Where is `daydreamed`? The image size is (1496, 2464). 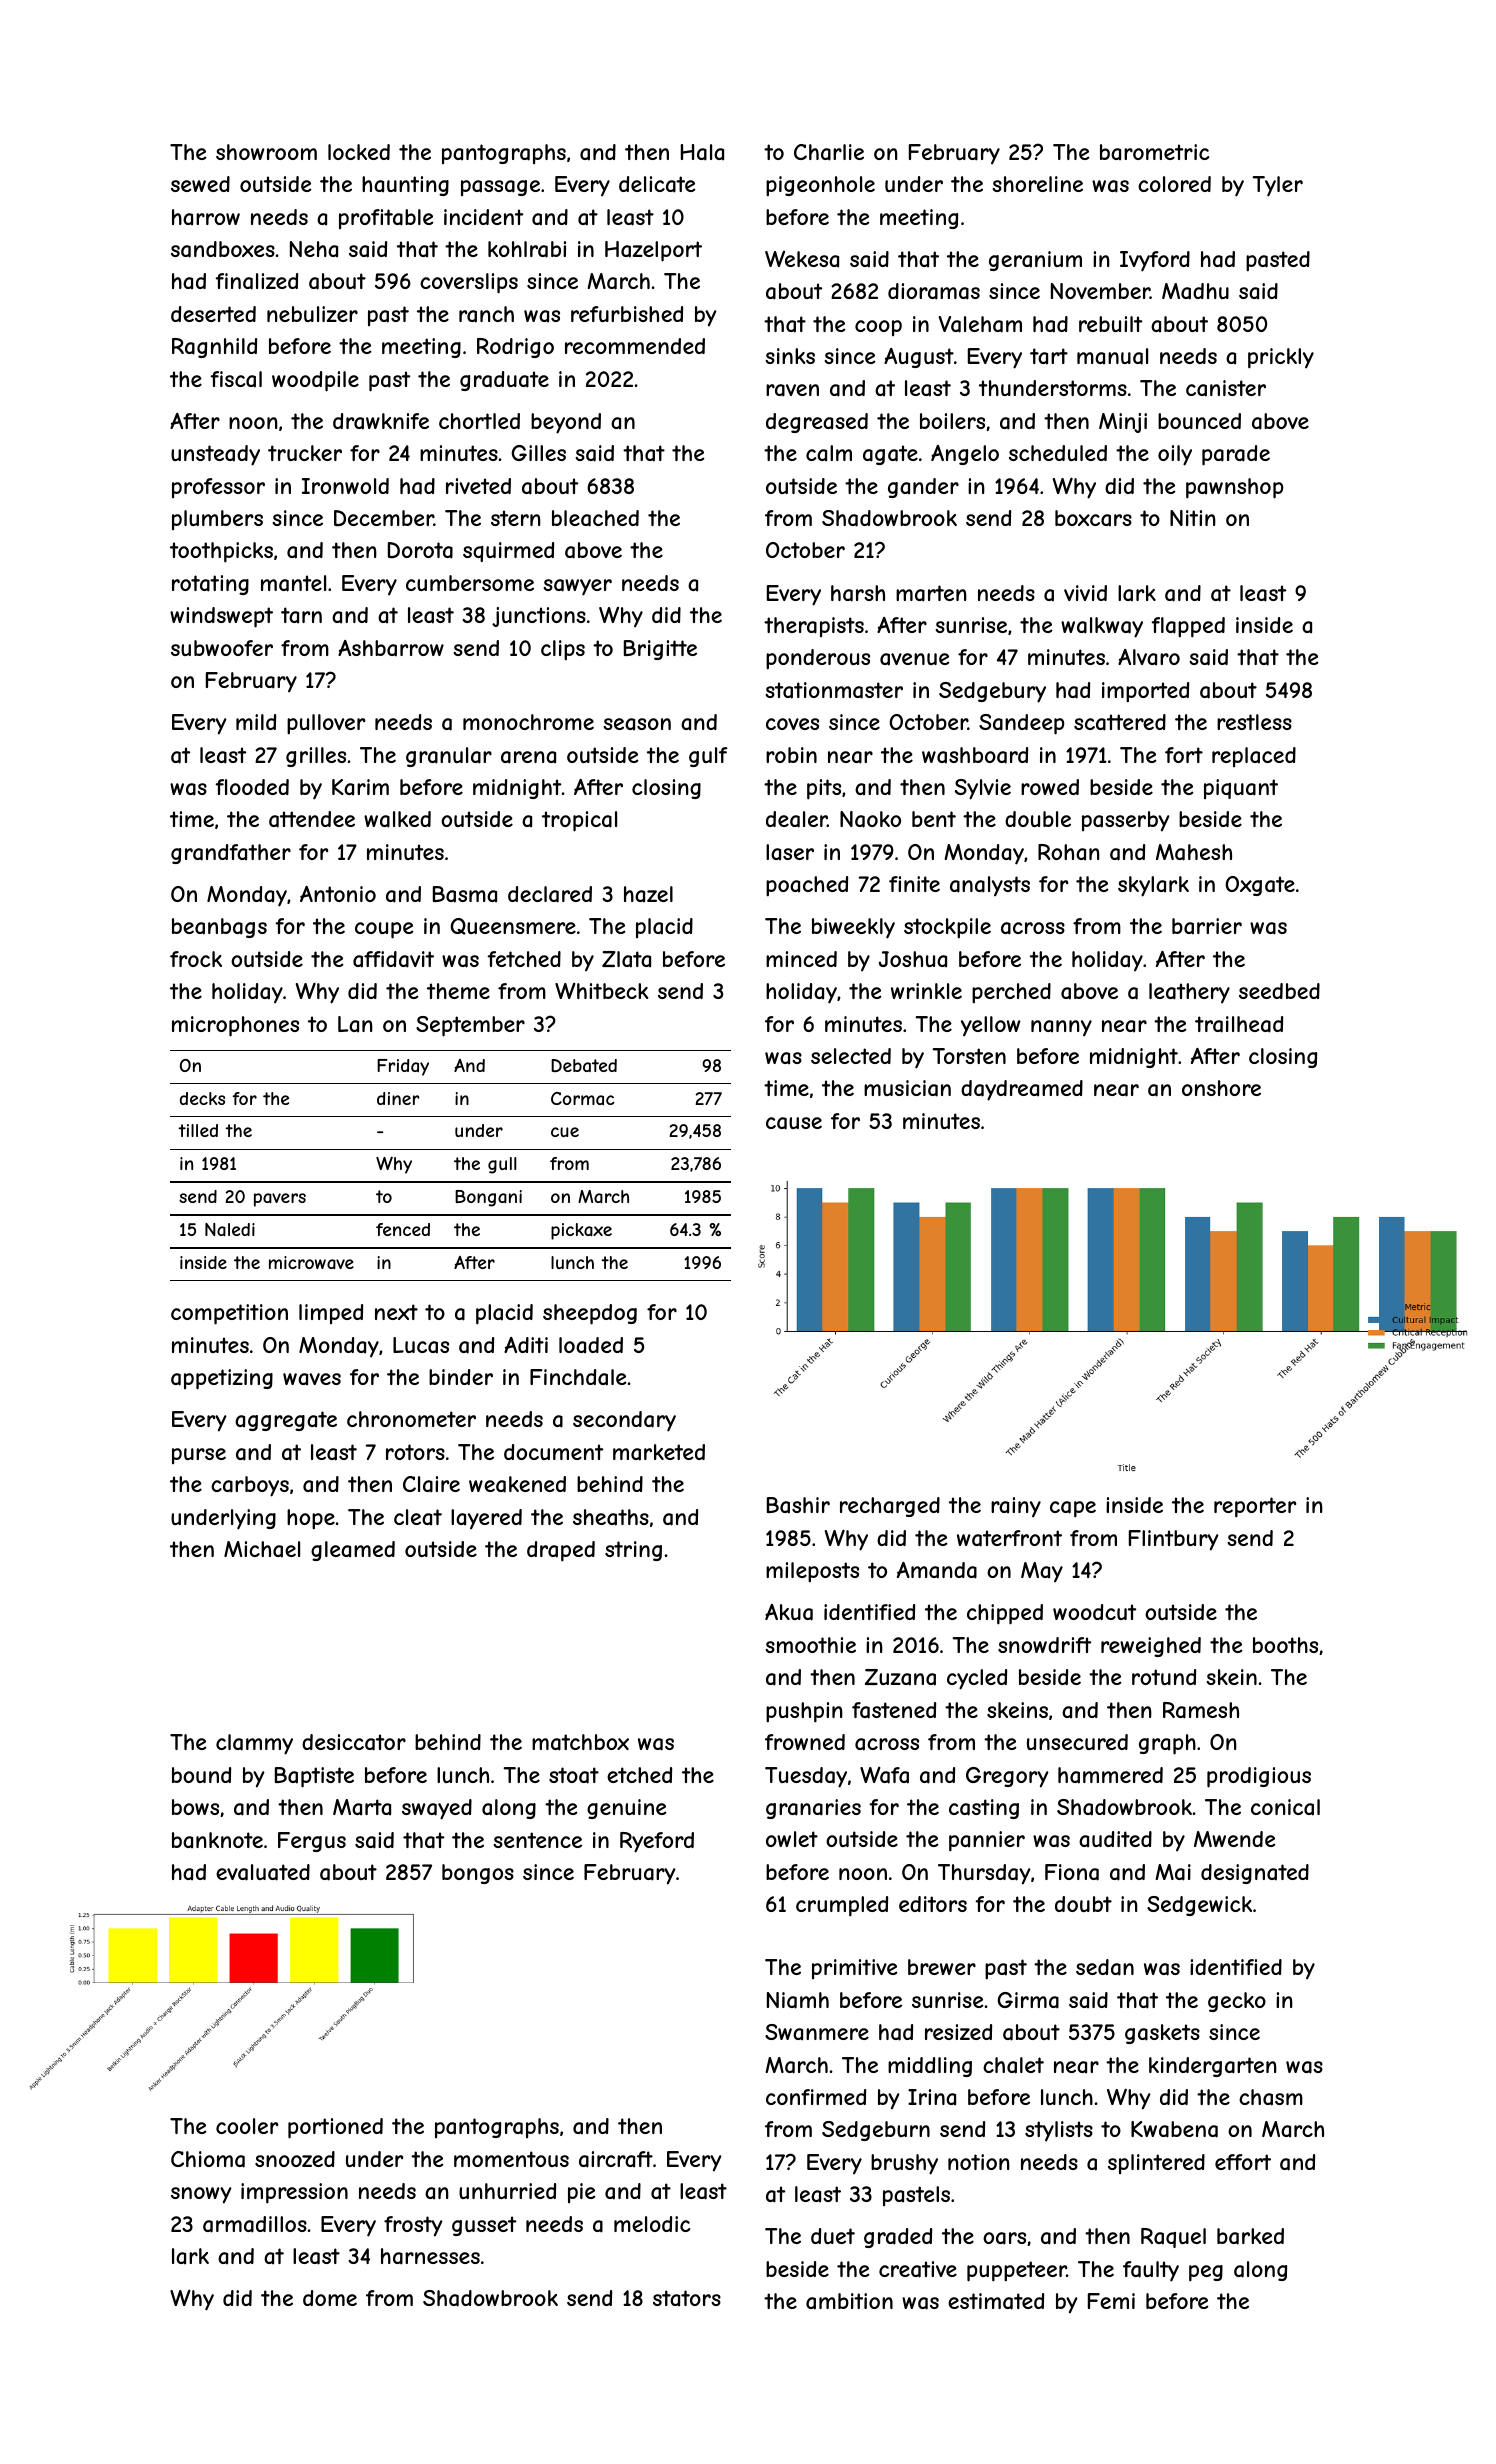
daydreamed is located at coordinates (1022, 1090).
